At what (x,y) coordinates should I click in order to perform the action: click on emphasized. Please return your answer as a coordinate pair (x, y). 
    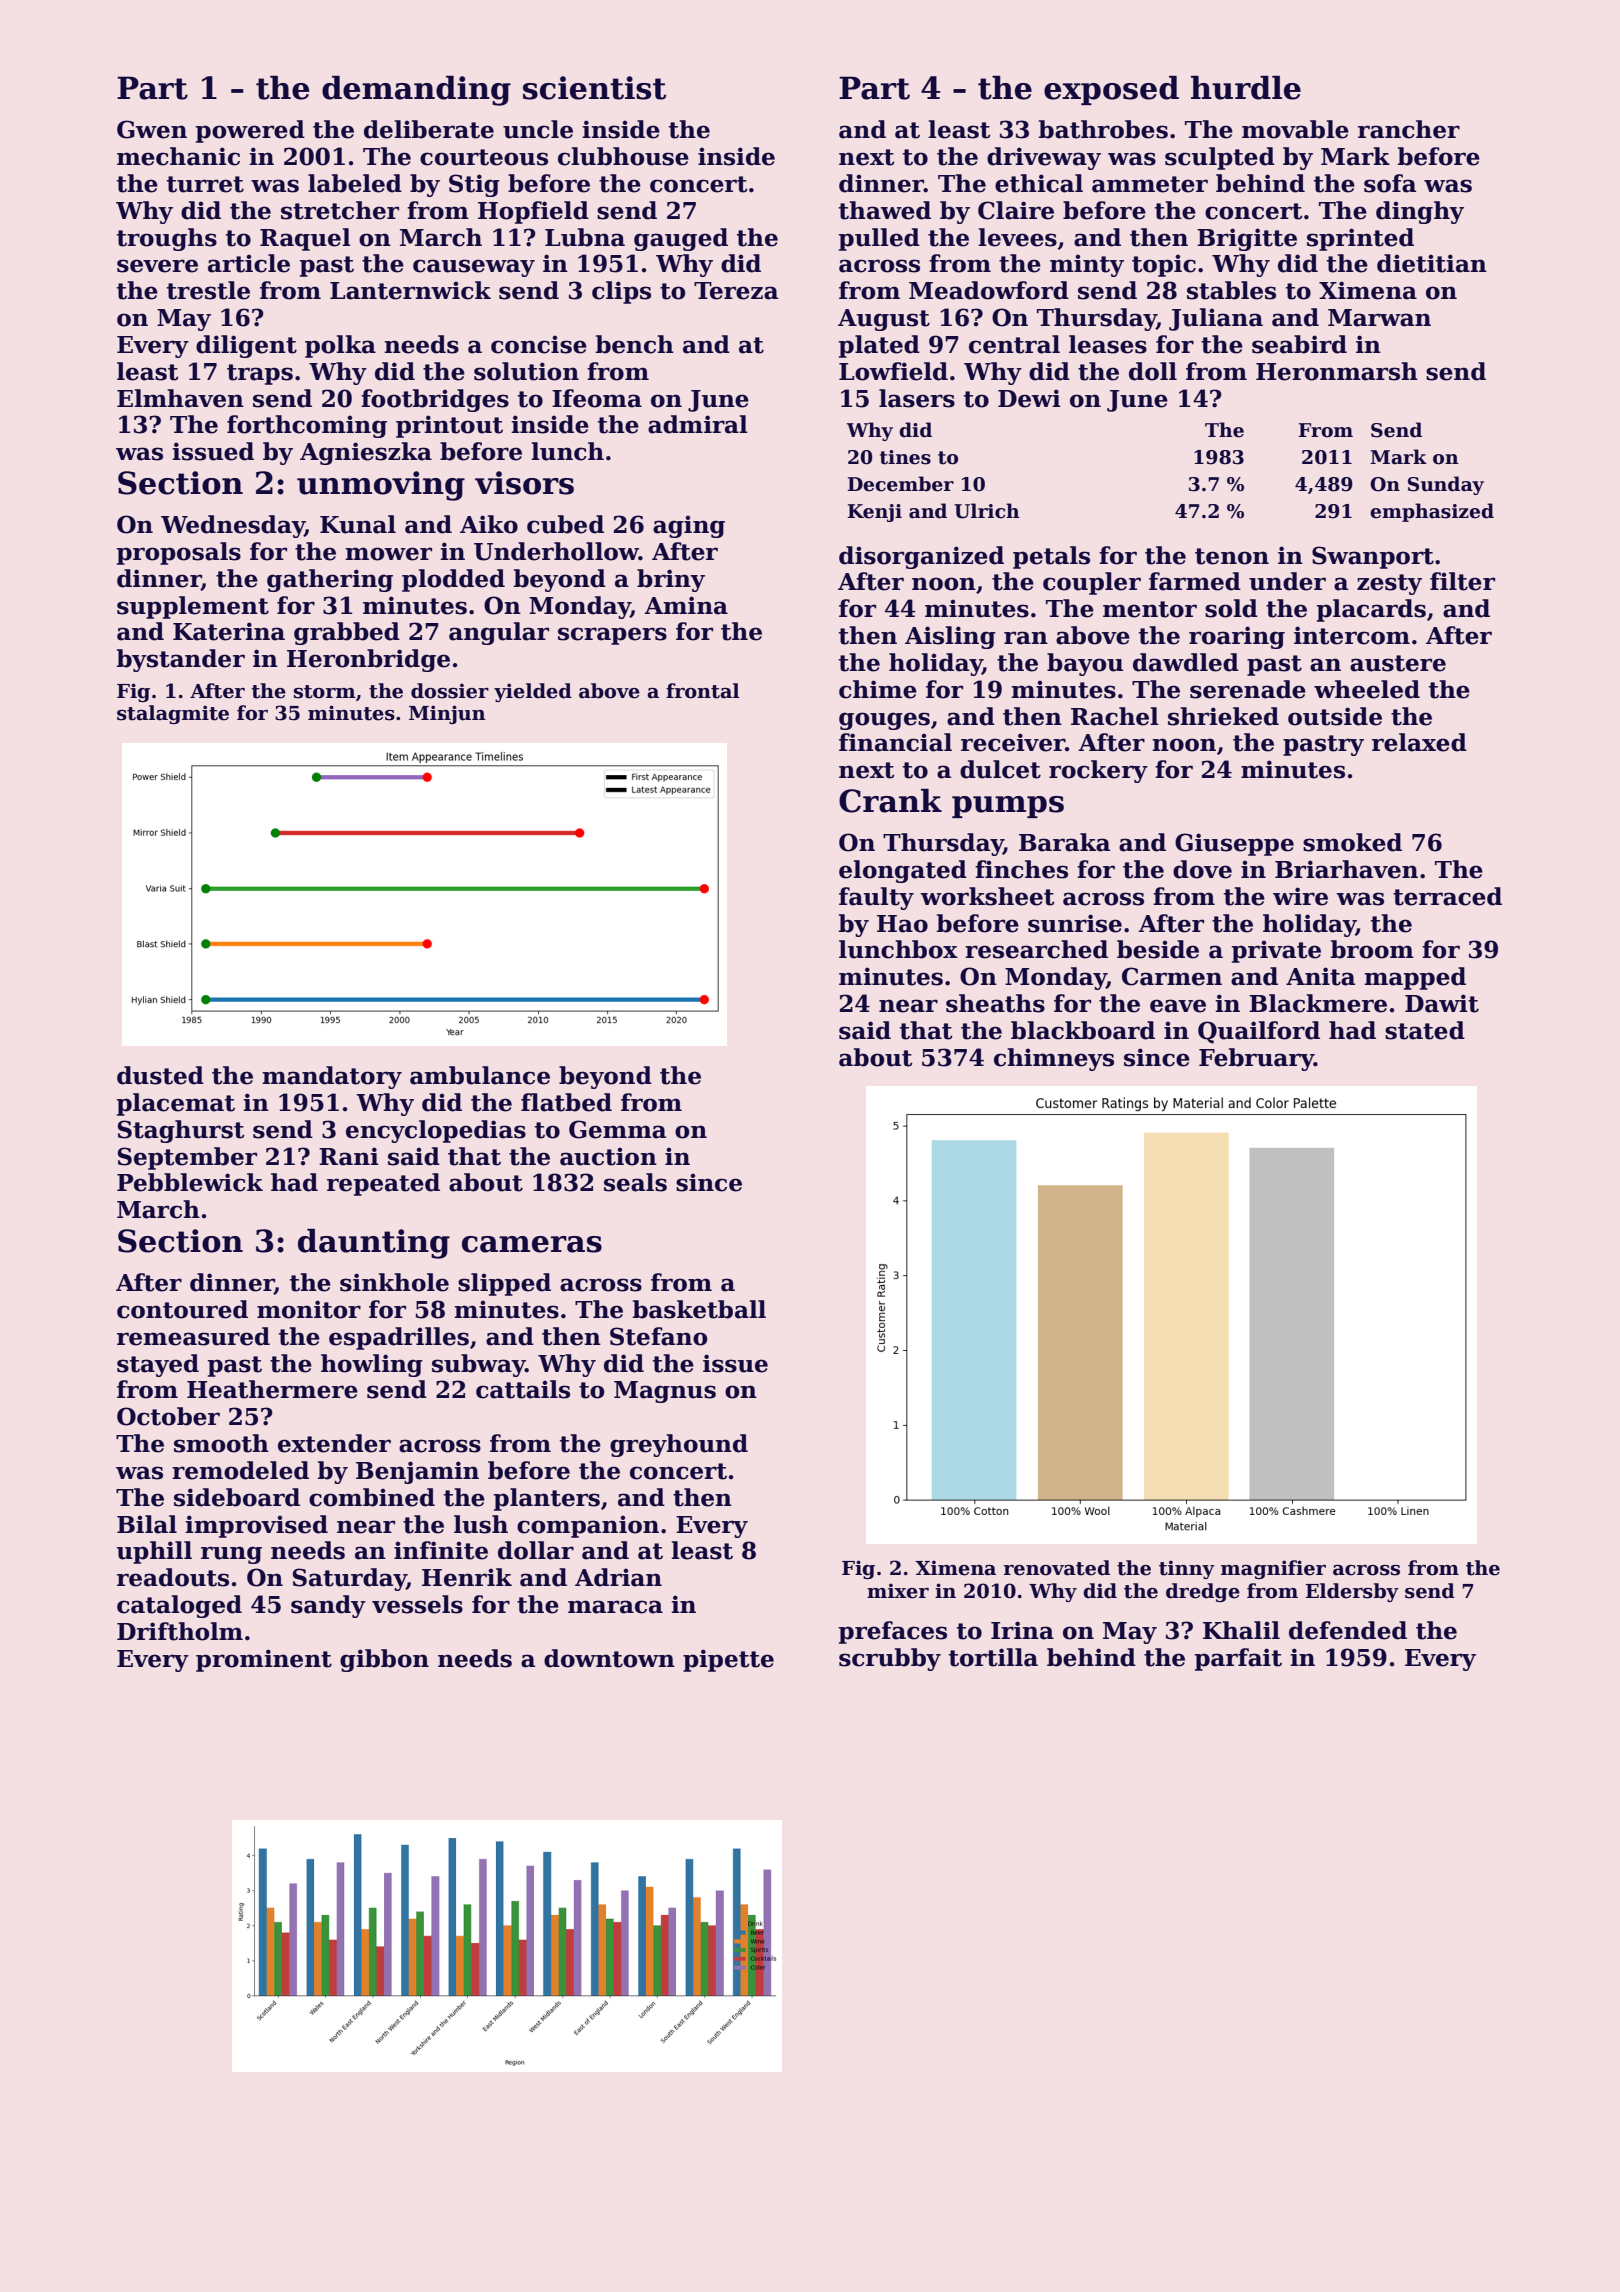
    Looking at the image, I should click on (1432, 512).
